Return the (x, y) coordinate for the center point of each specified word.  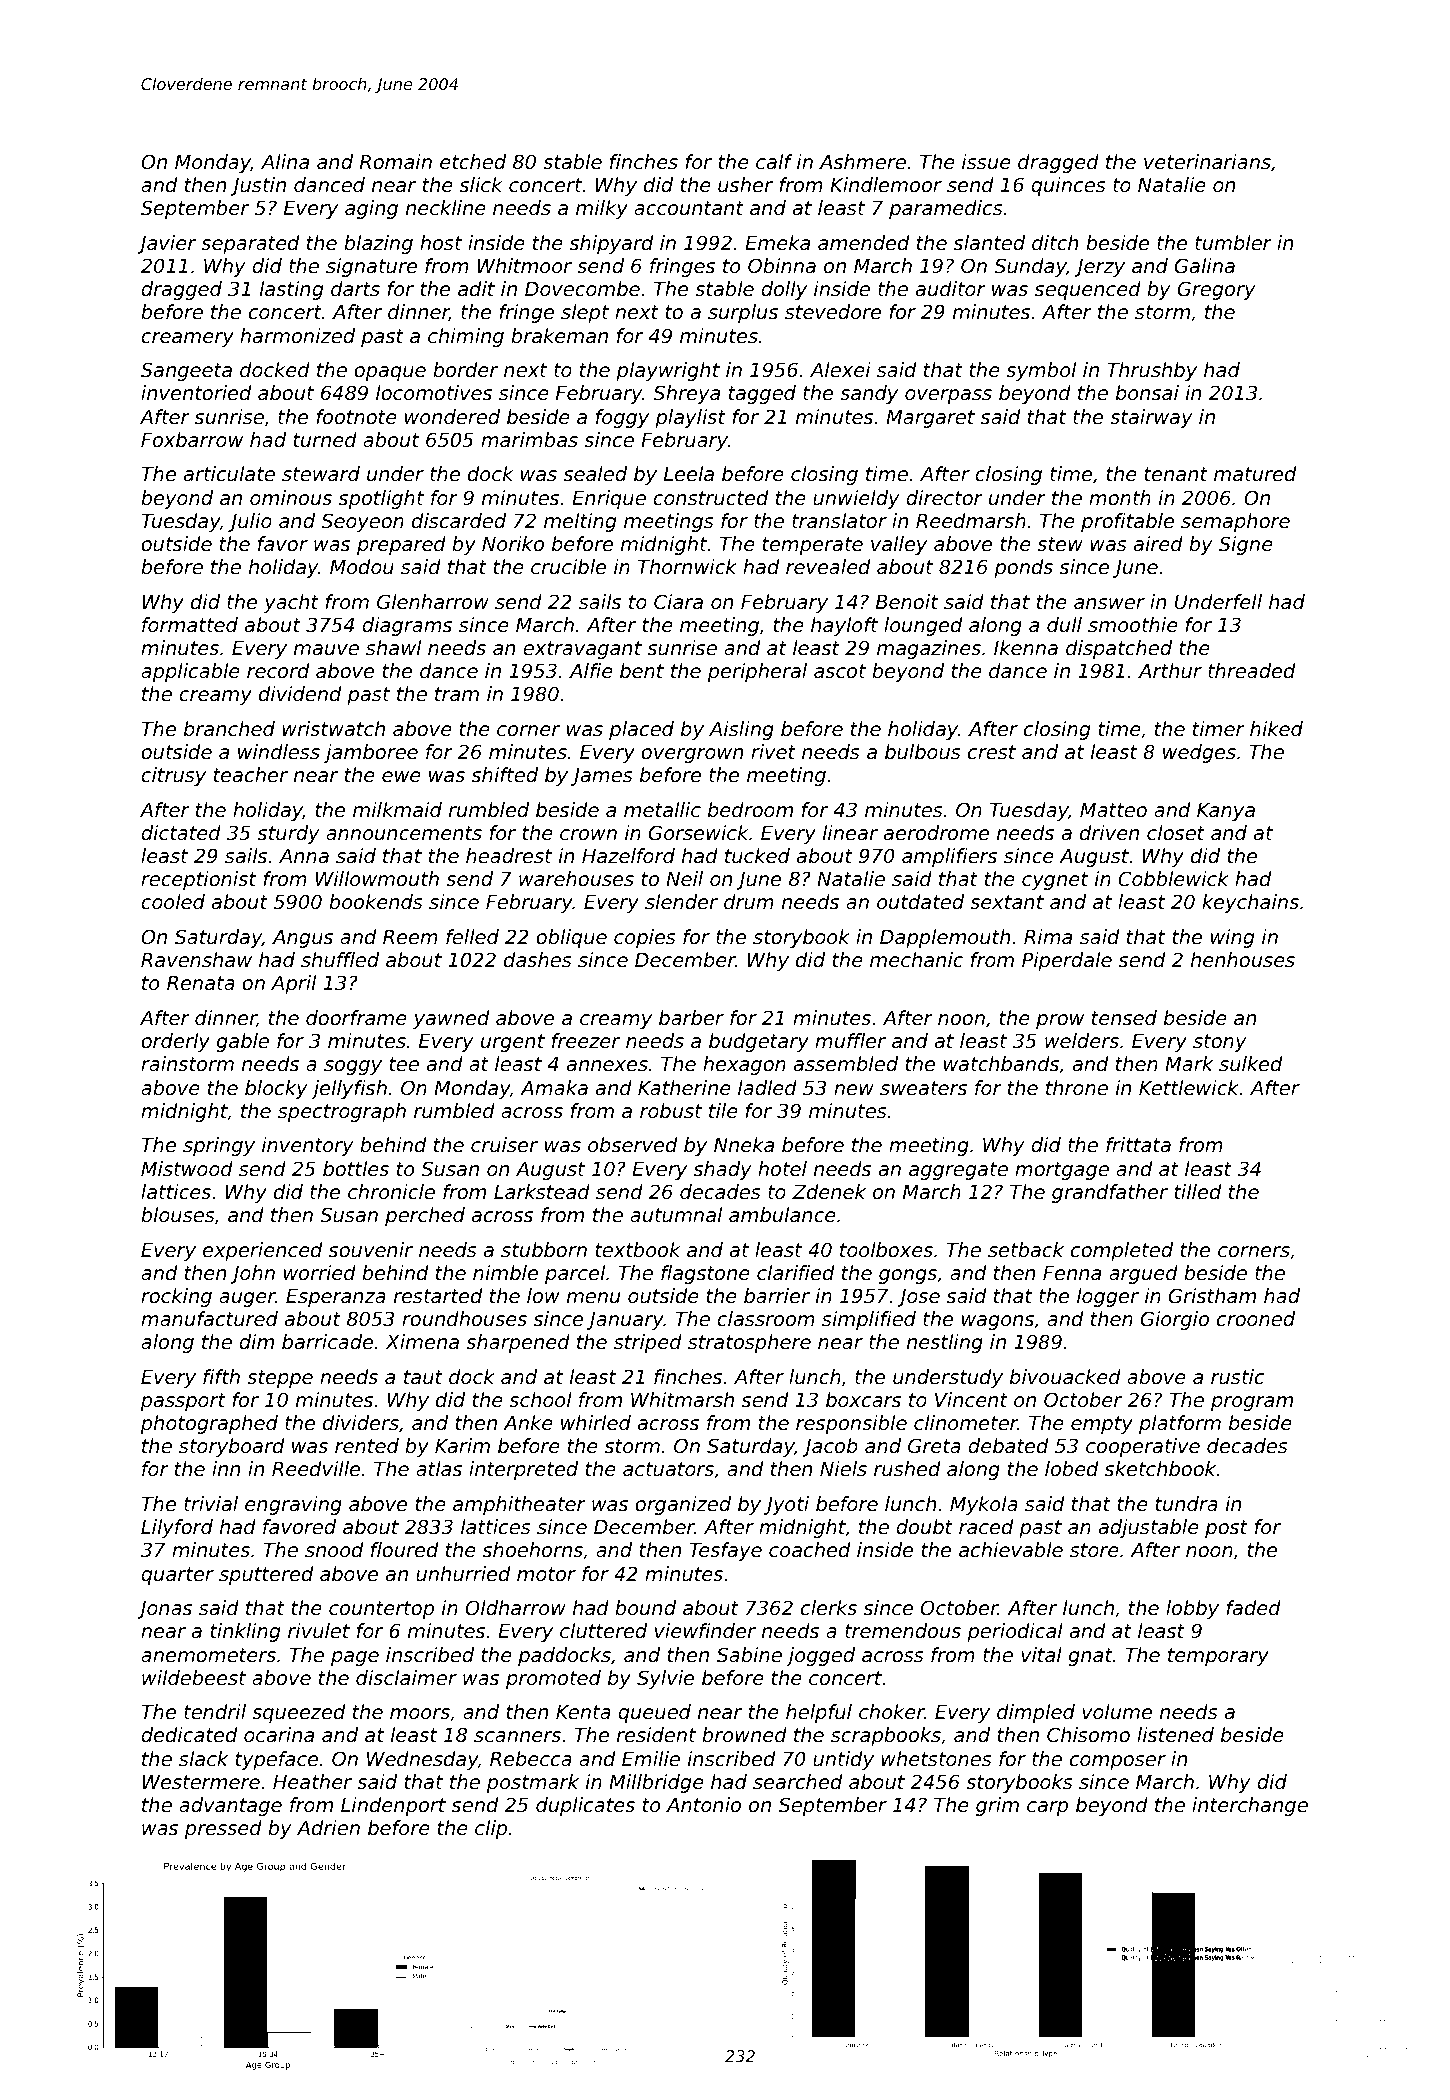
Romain (396, 161)
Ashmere (862, 161)
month (1120, 497)
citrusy (173, 776)
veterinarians (1207, 161)
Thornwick (687, 566)
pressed (223, 1829)
